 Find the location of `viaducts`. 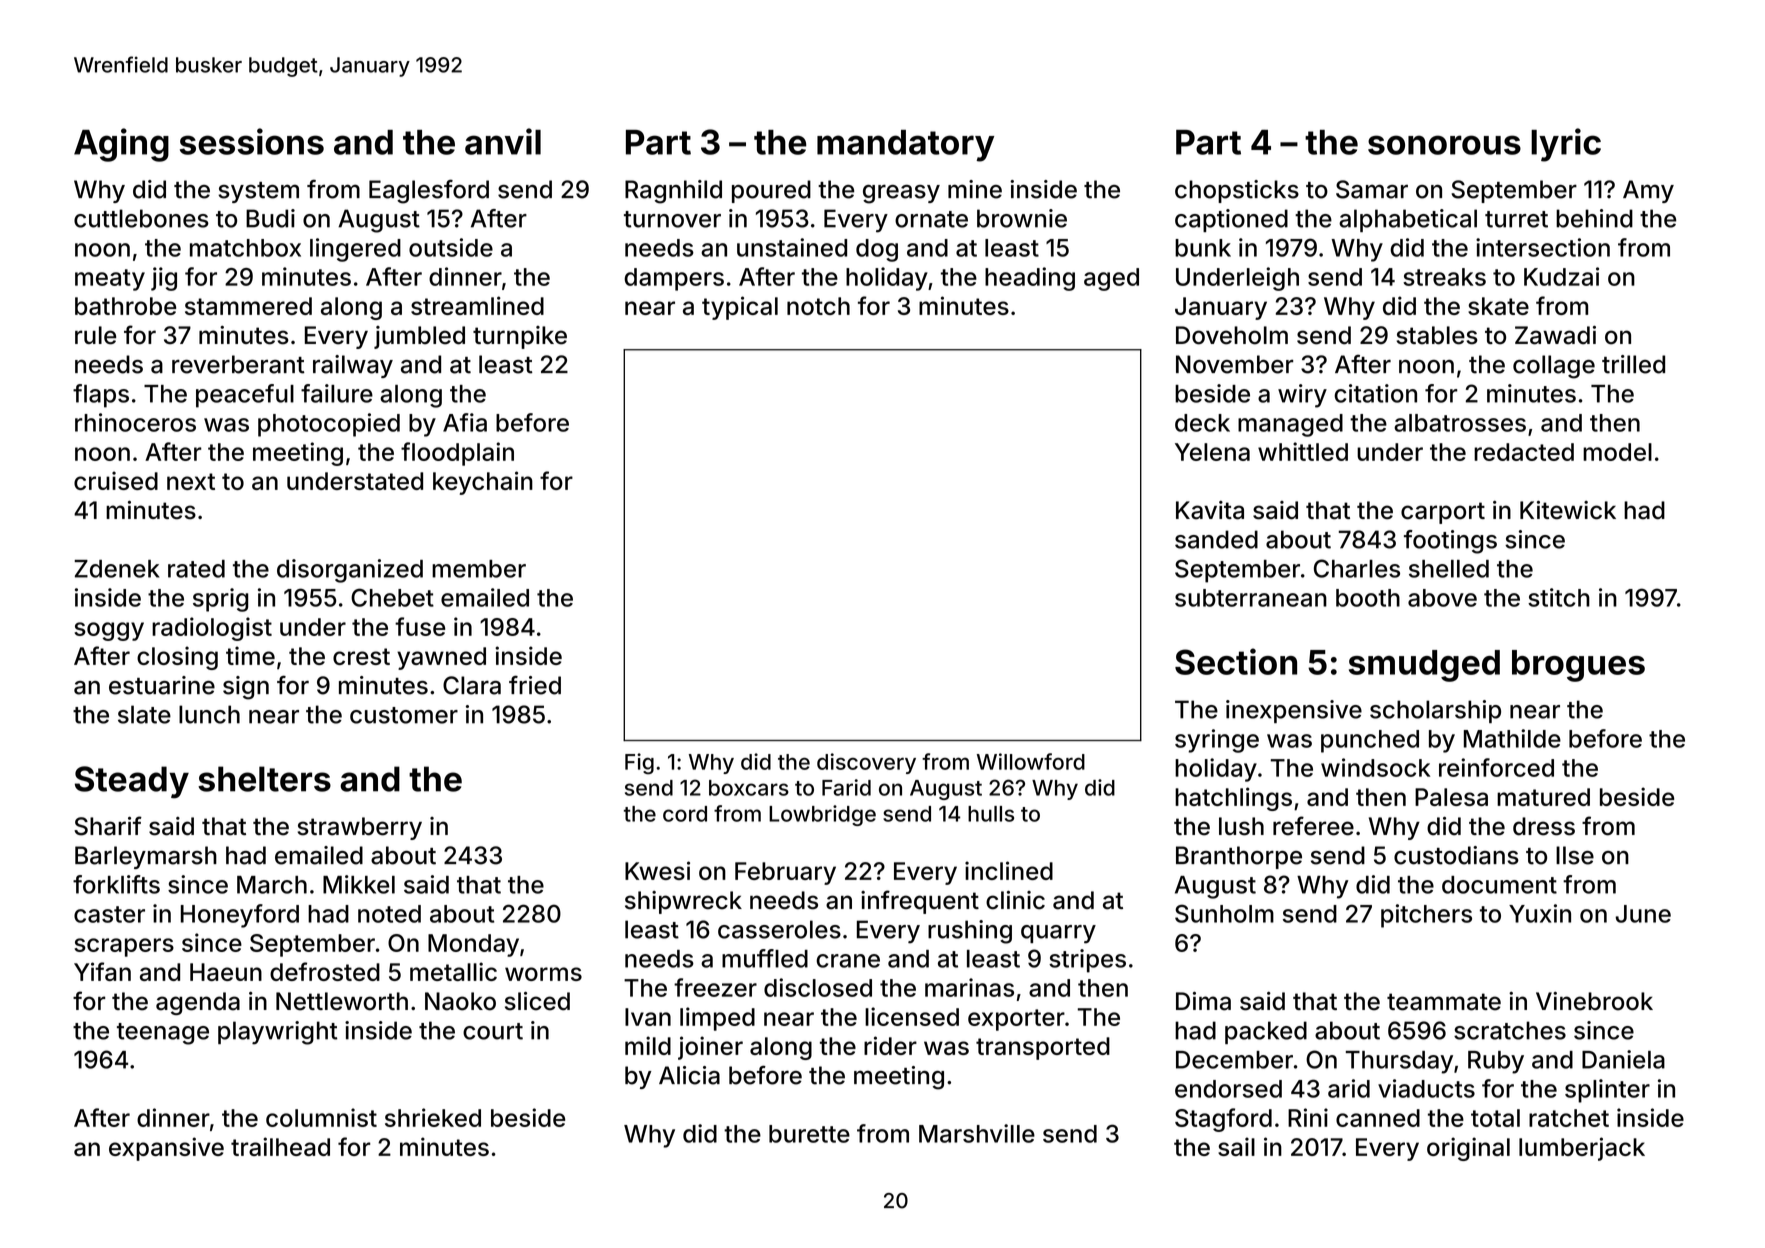

viaducts is located at coordinates (1426, 1088).
